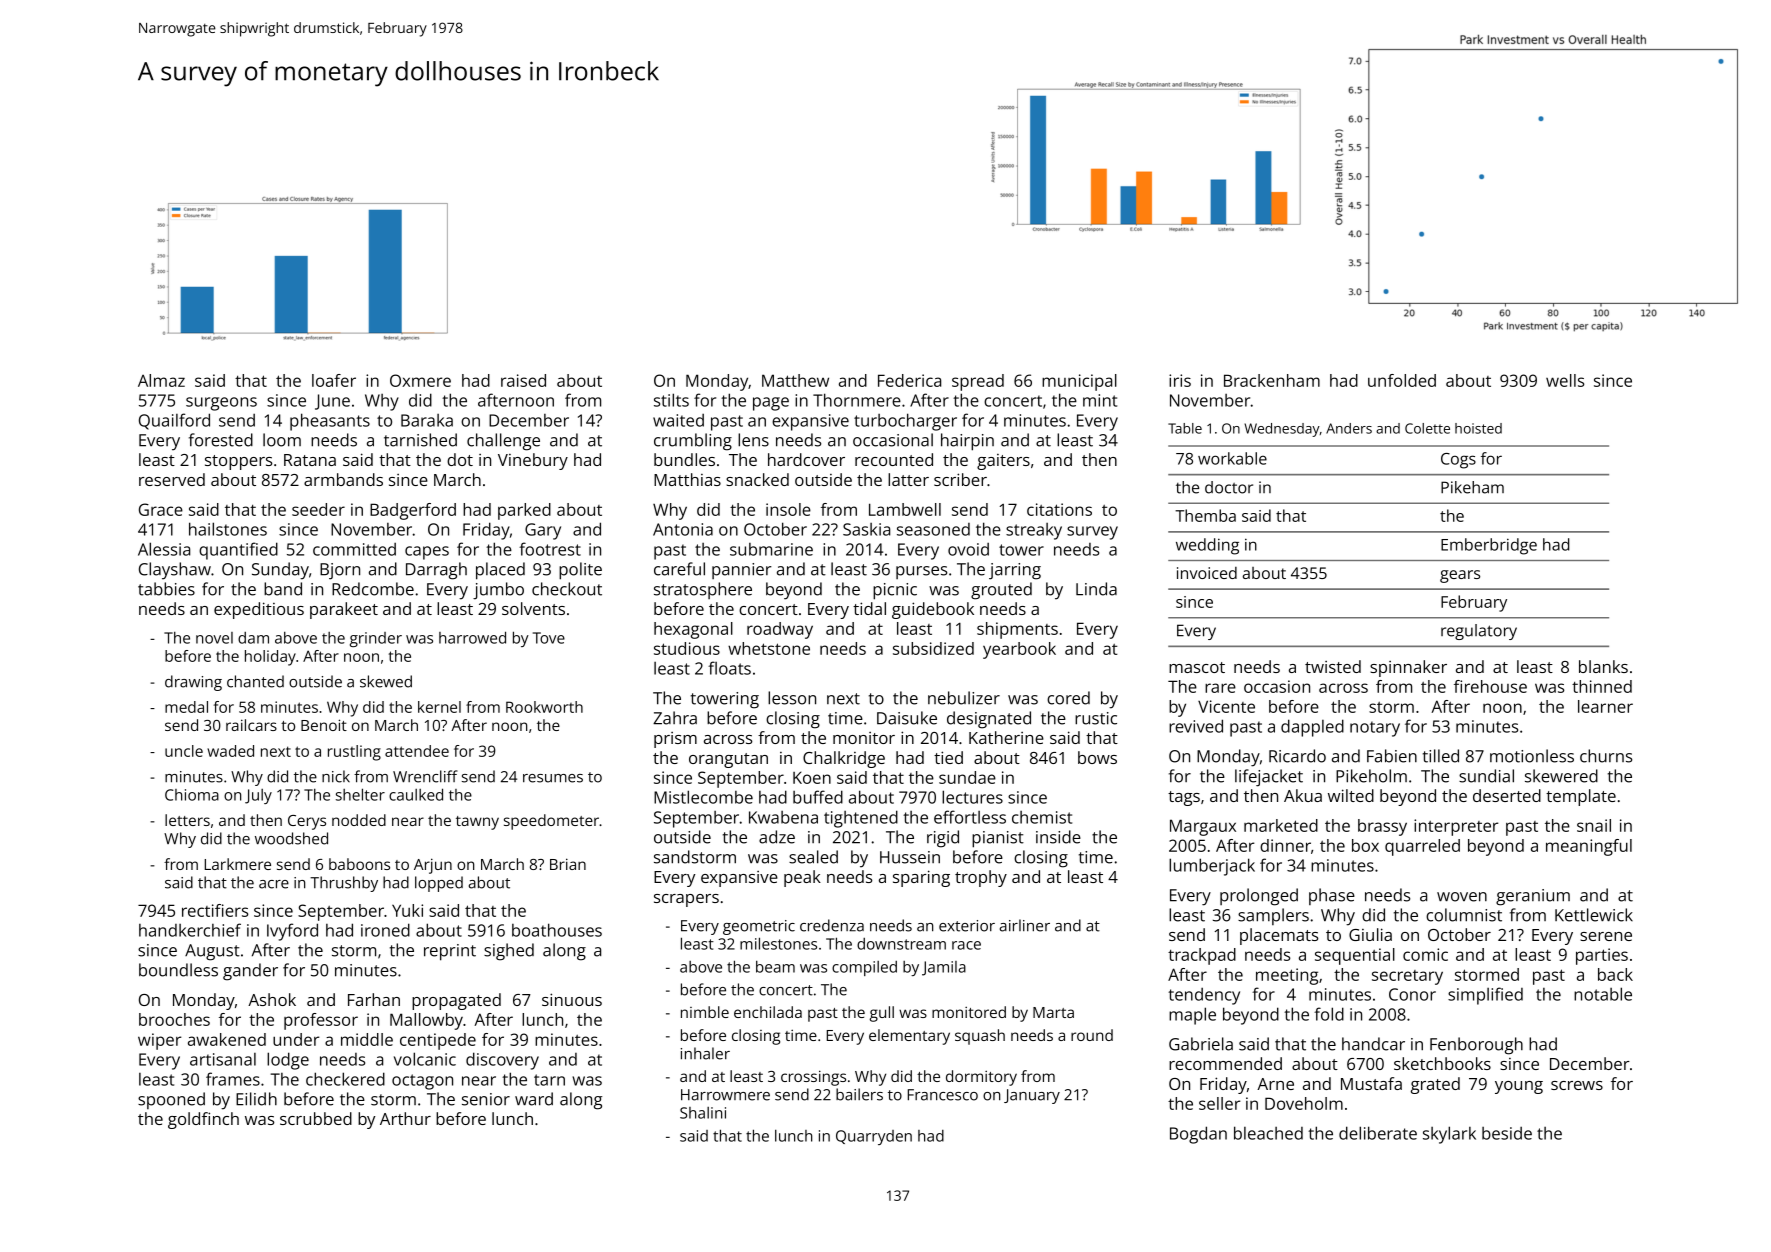 The image size is (1771, 1252). Describe the element at coordinates (316, 1118) in the screenshot. I see `scrubbed` at that location.
